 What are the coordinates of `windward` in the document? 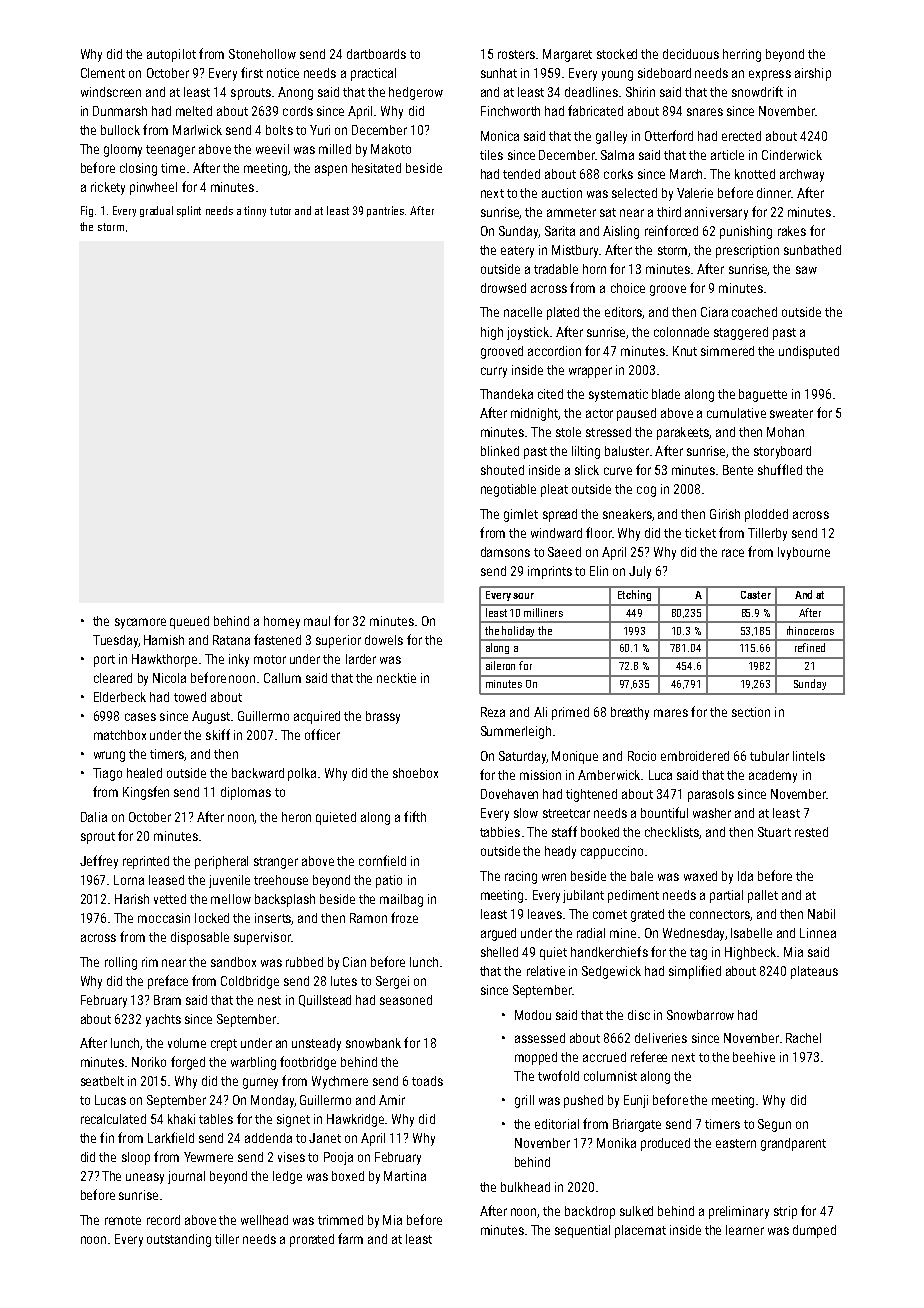 It's located at (556, 533).
